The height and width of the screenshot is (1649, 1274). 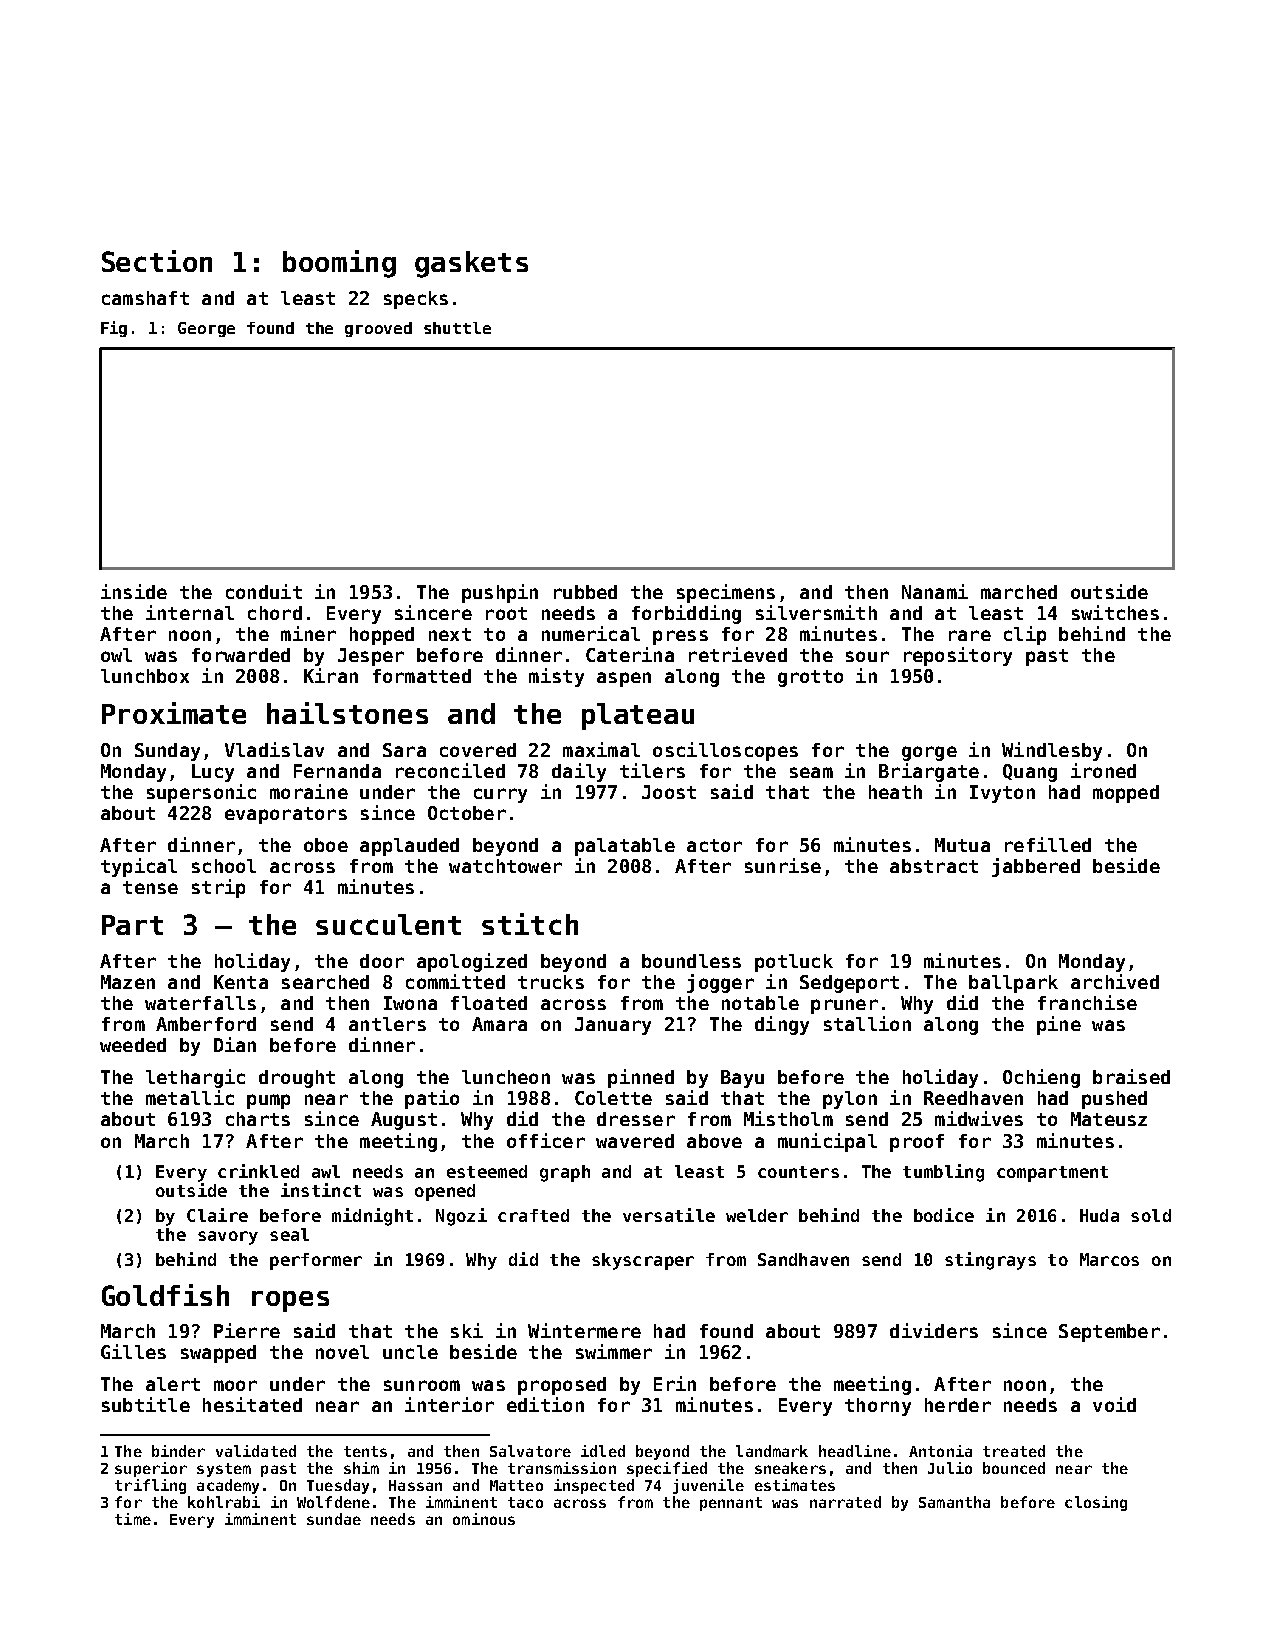 What do you see at coordinates (816, 612) in the screenshot?
I see `silversmith` at bounding box center [816, 612].
